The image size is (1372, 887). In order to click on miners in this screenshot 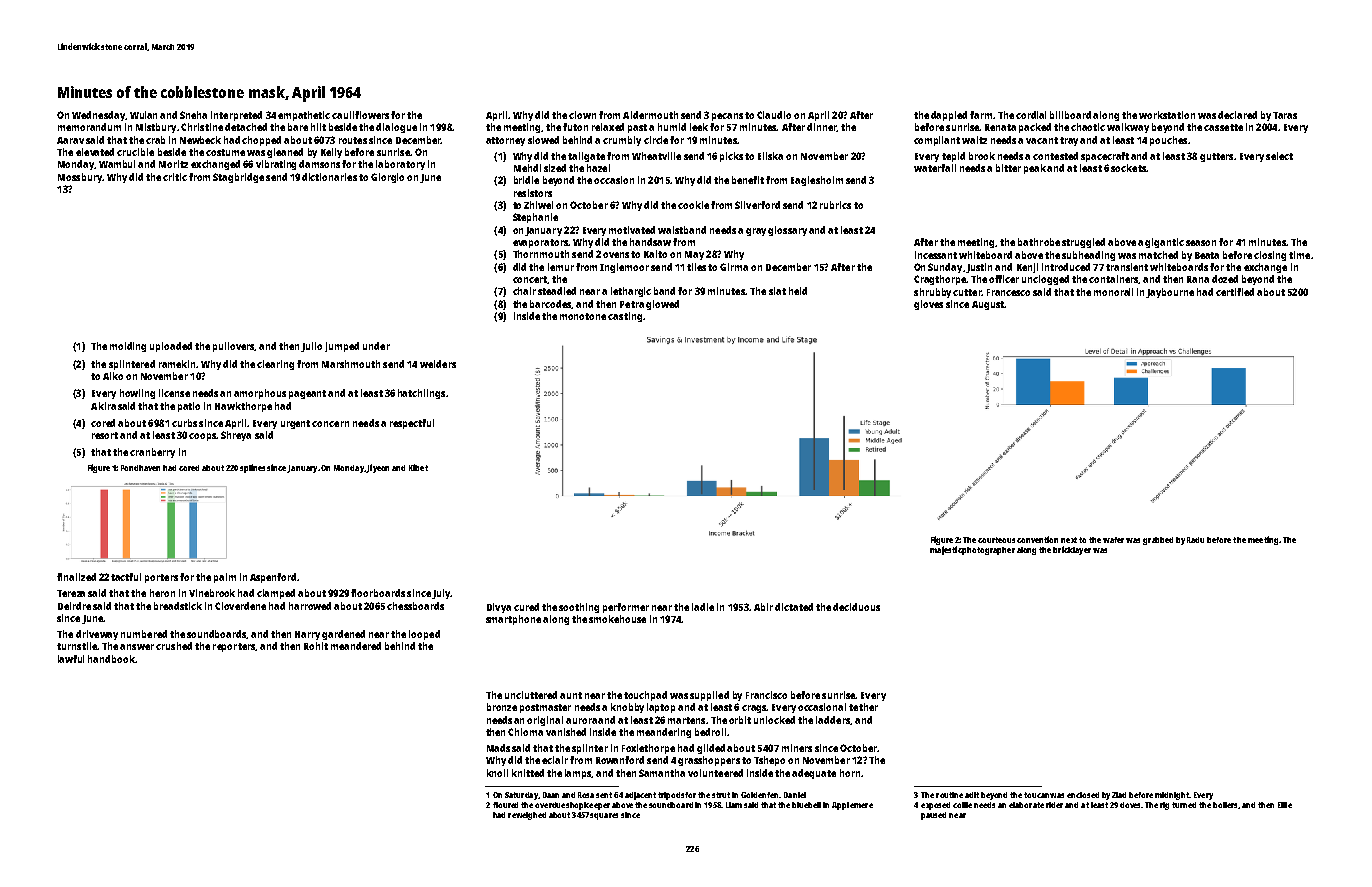, I will do `click(797, 748)`.
